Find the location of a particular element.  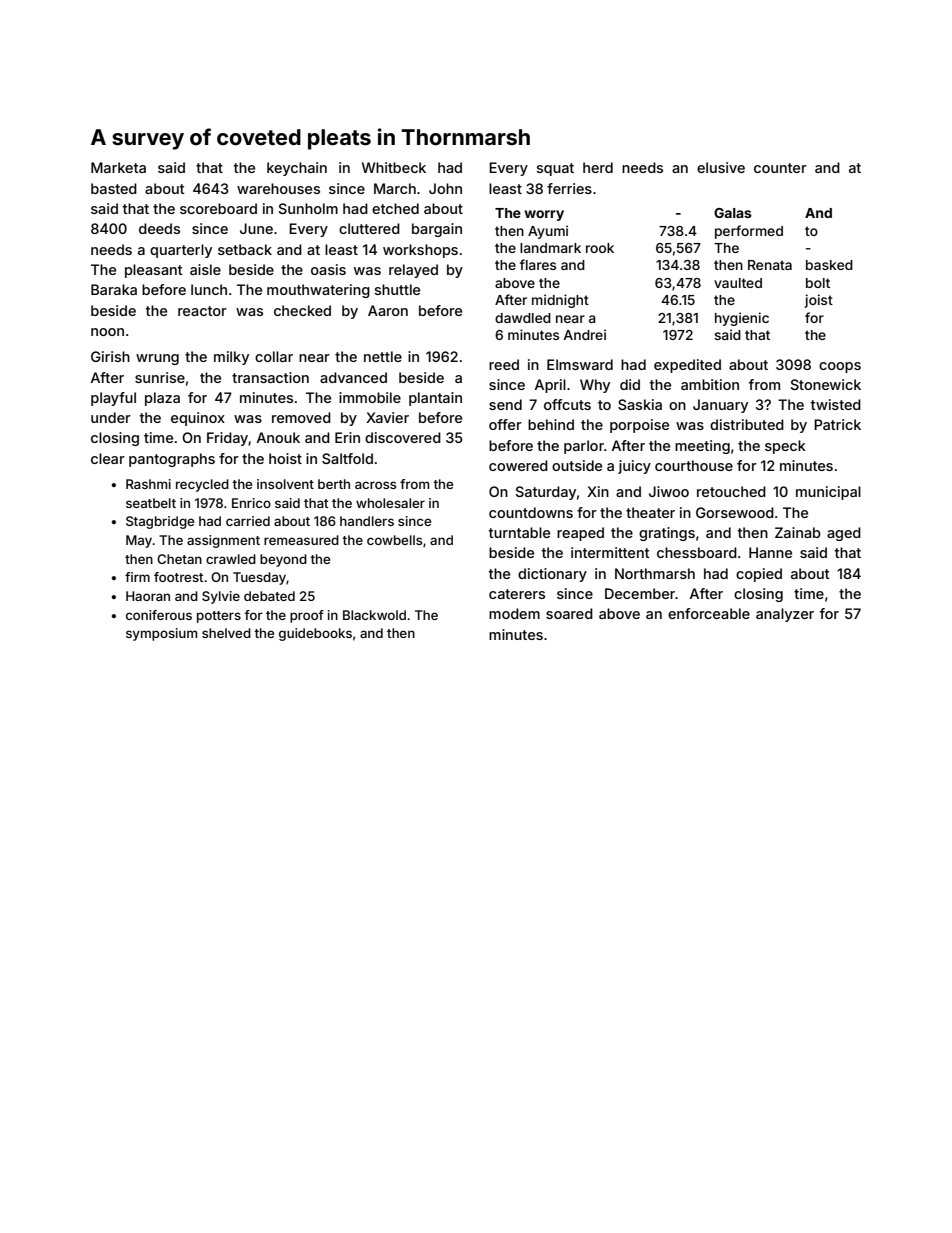

immobile is located at coordinates (370, 397).
